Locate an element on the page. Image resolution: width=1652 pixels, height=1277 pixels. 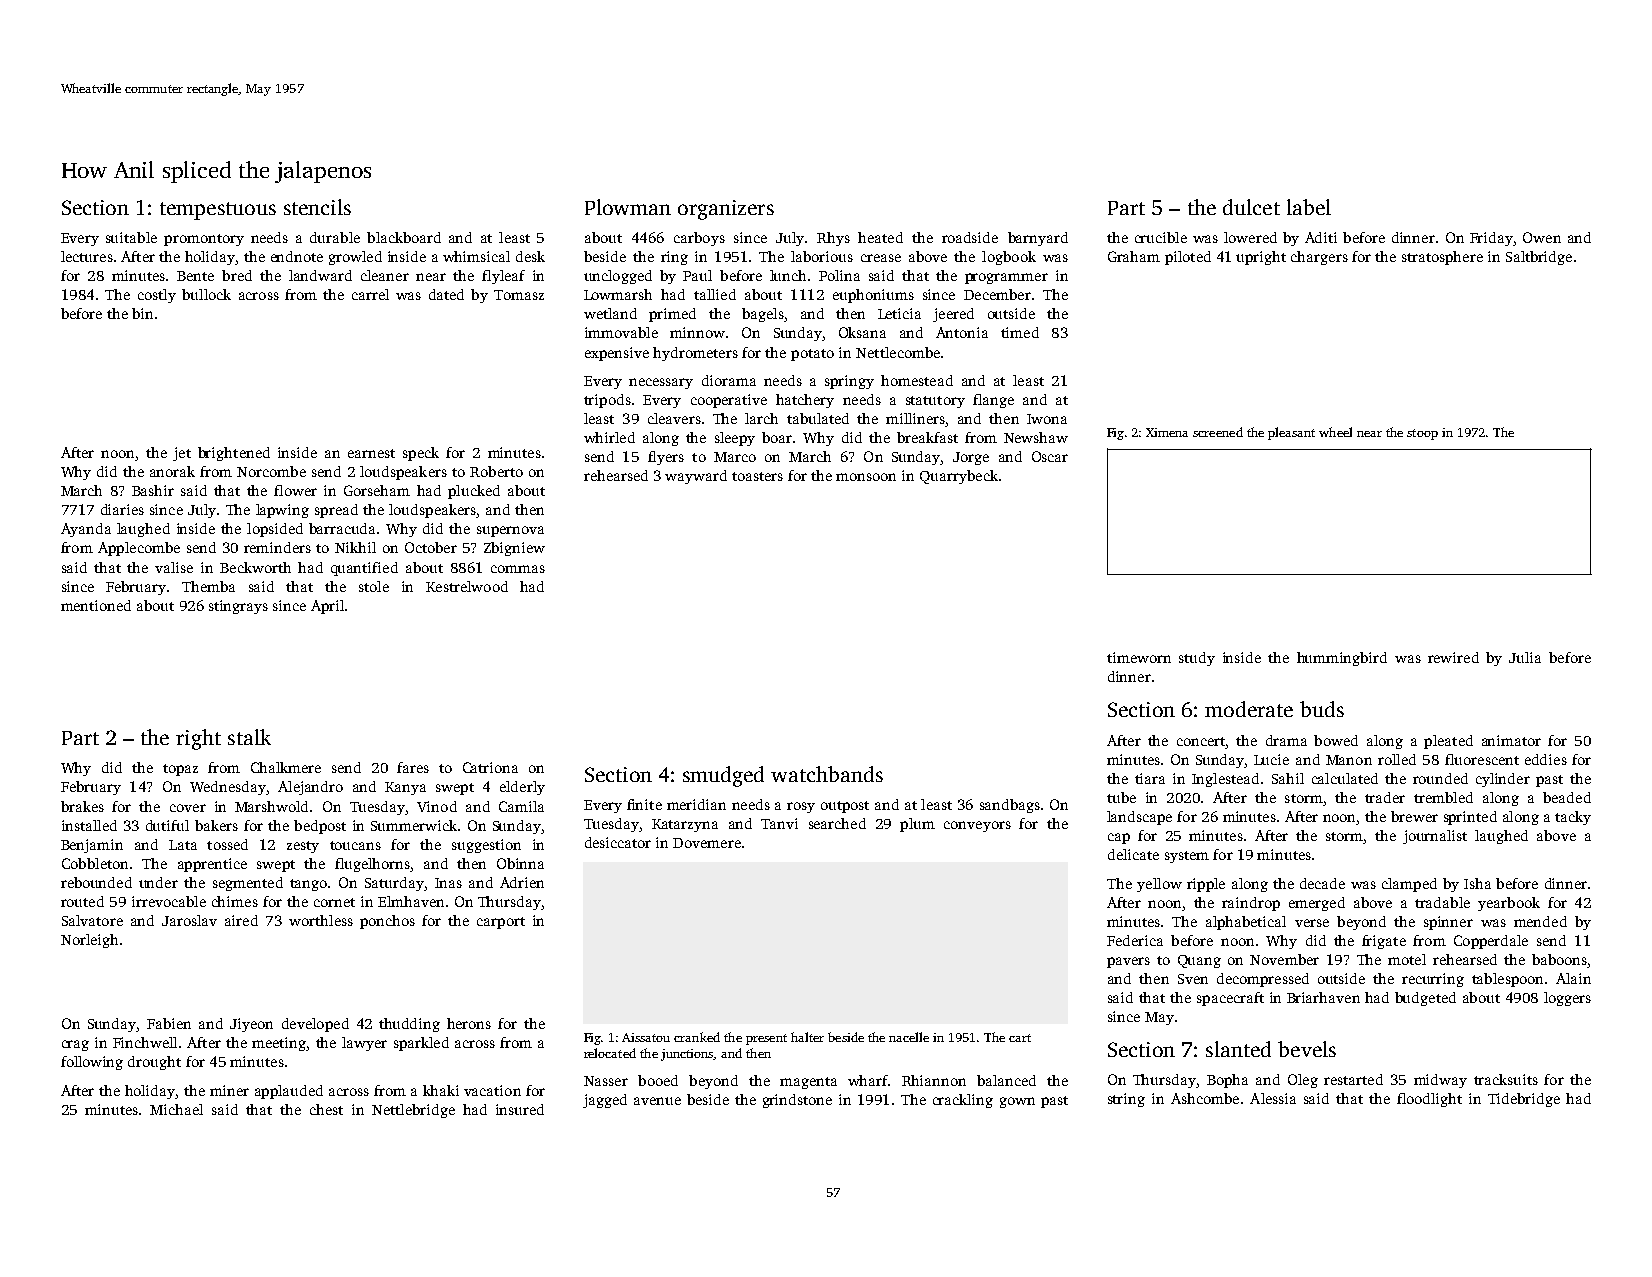
dated is located at coordinates (446, 294).
